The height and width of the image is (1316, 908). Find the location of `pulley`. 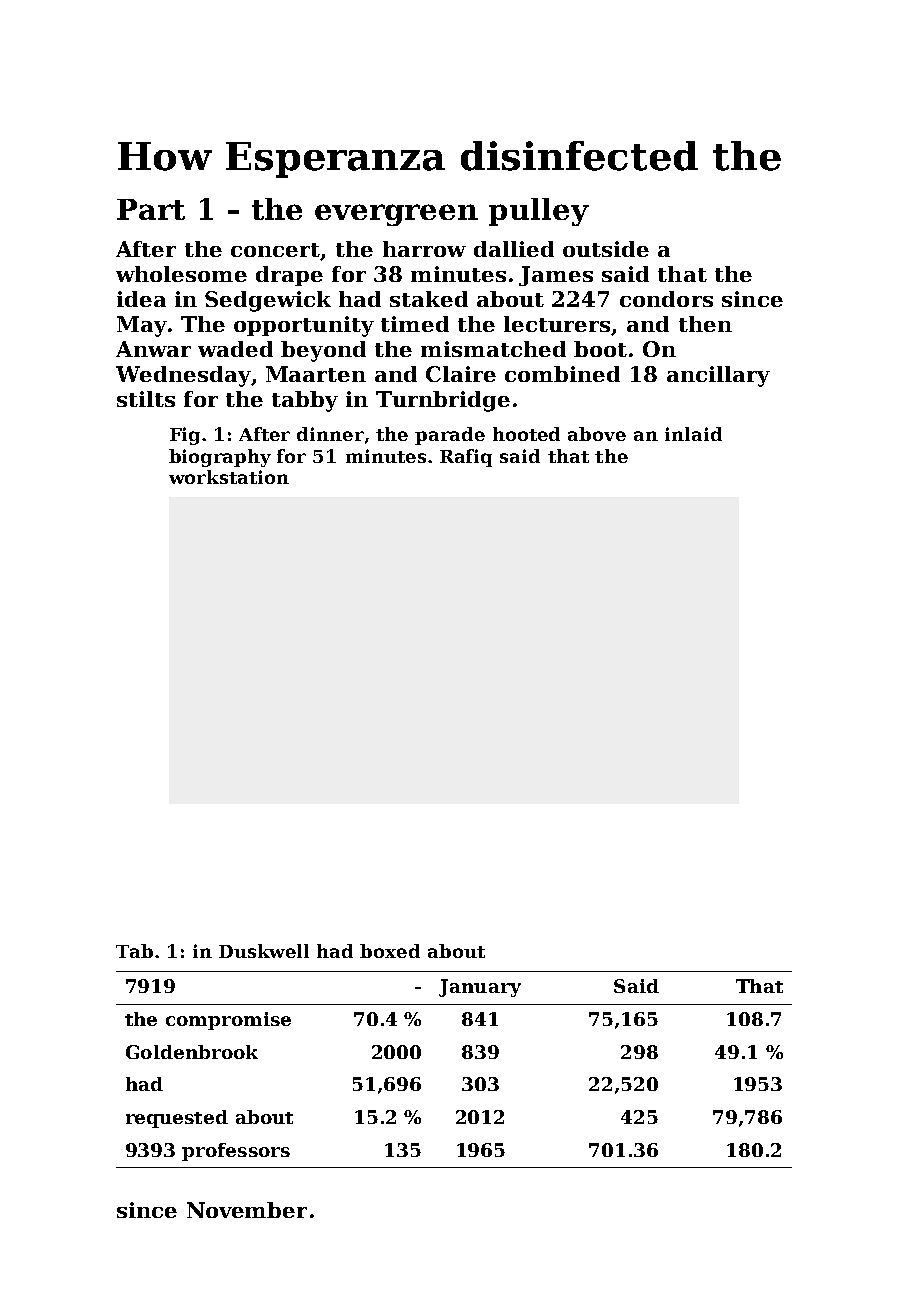

pulley is located at coordinates (539, 212).
